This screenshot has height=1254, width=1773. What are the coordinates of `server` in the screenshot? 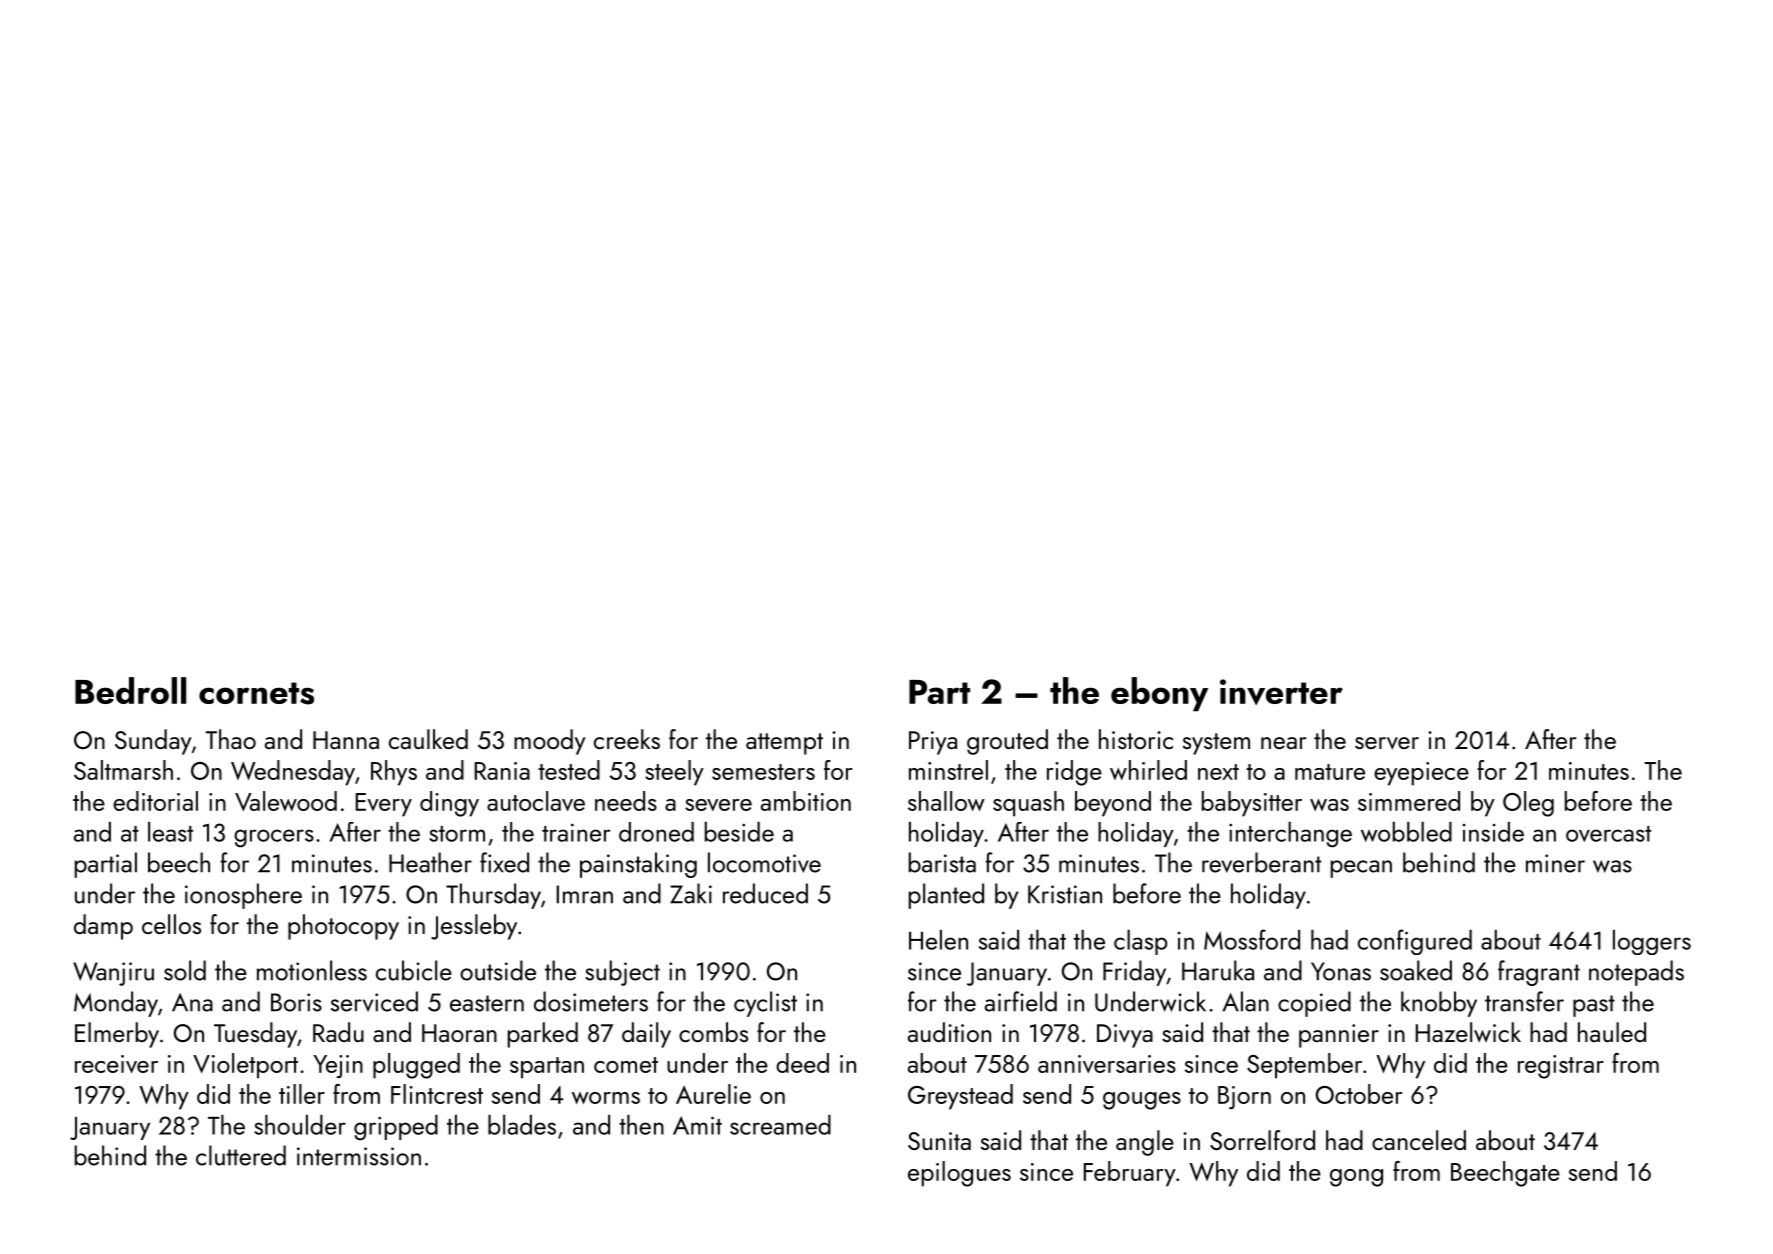 It's located at (1387, 743).
